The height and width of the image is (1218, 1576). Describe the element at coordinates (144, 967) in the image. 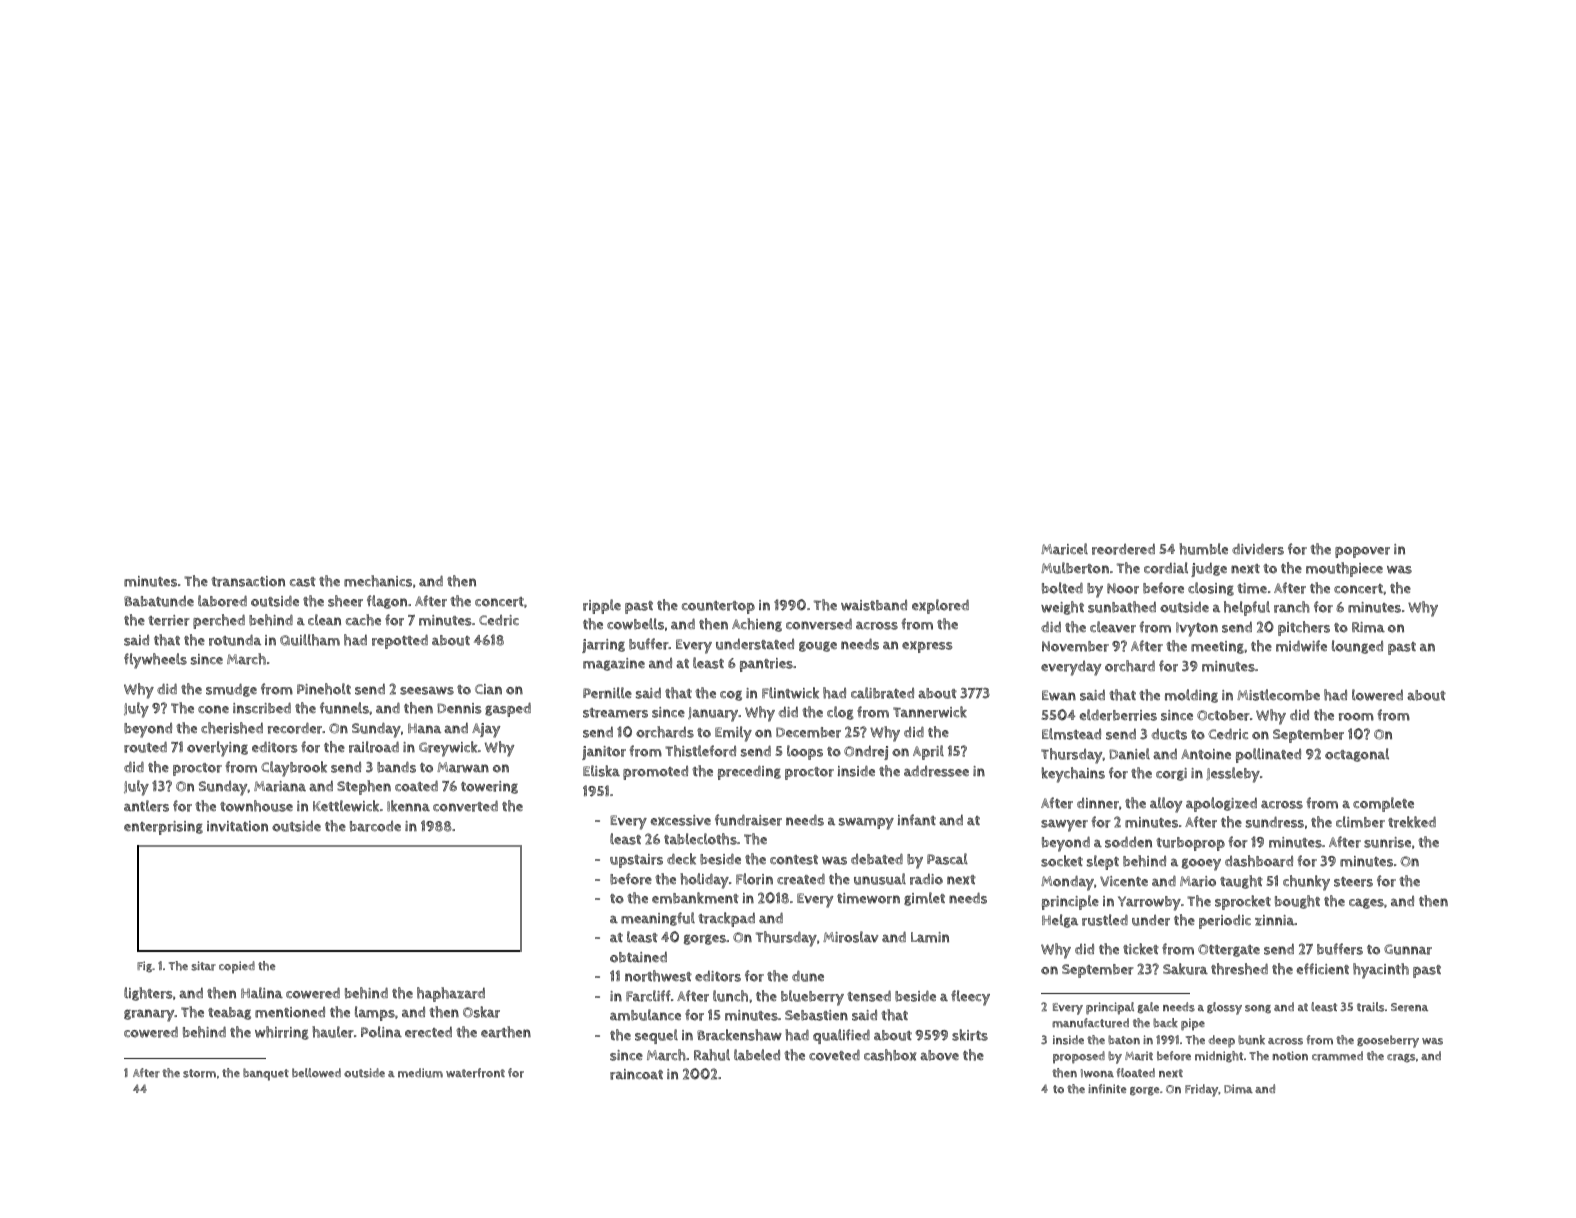

I see `Fig` at that location.
